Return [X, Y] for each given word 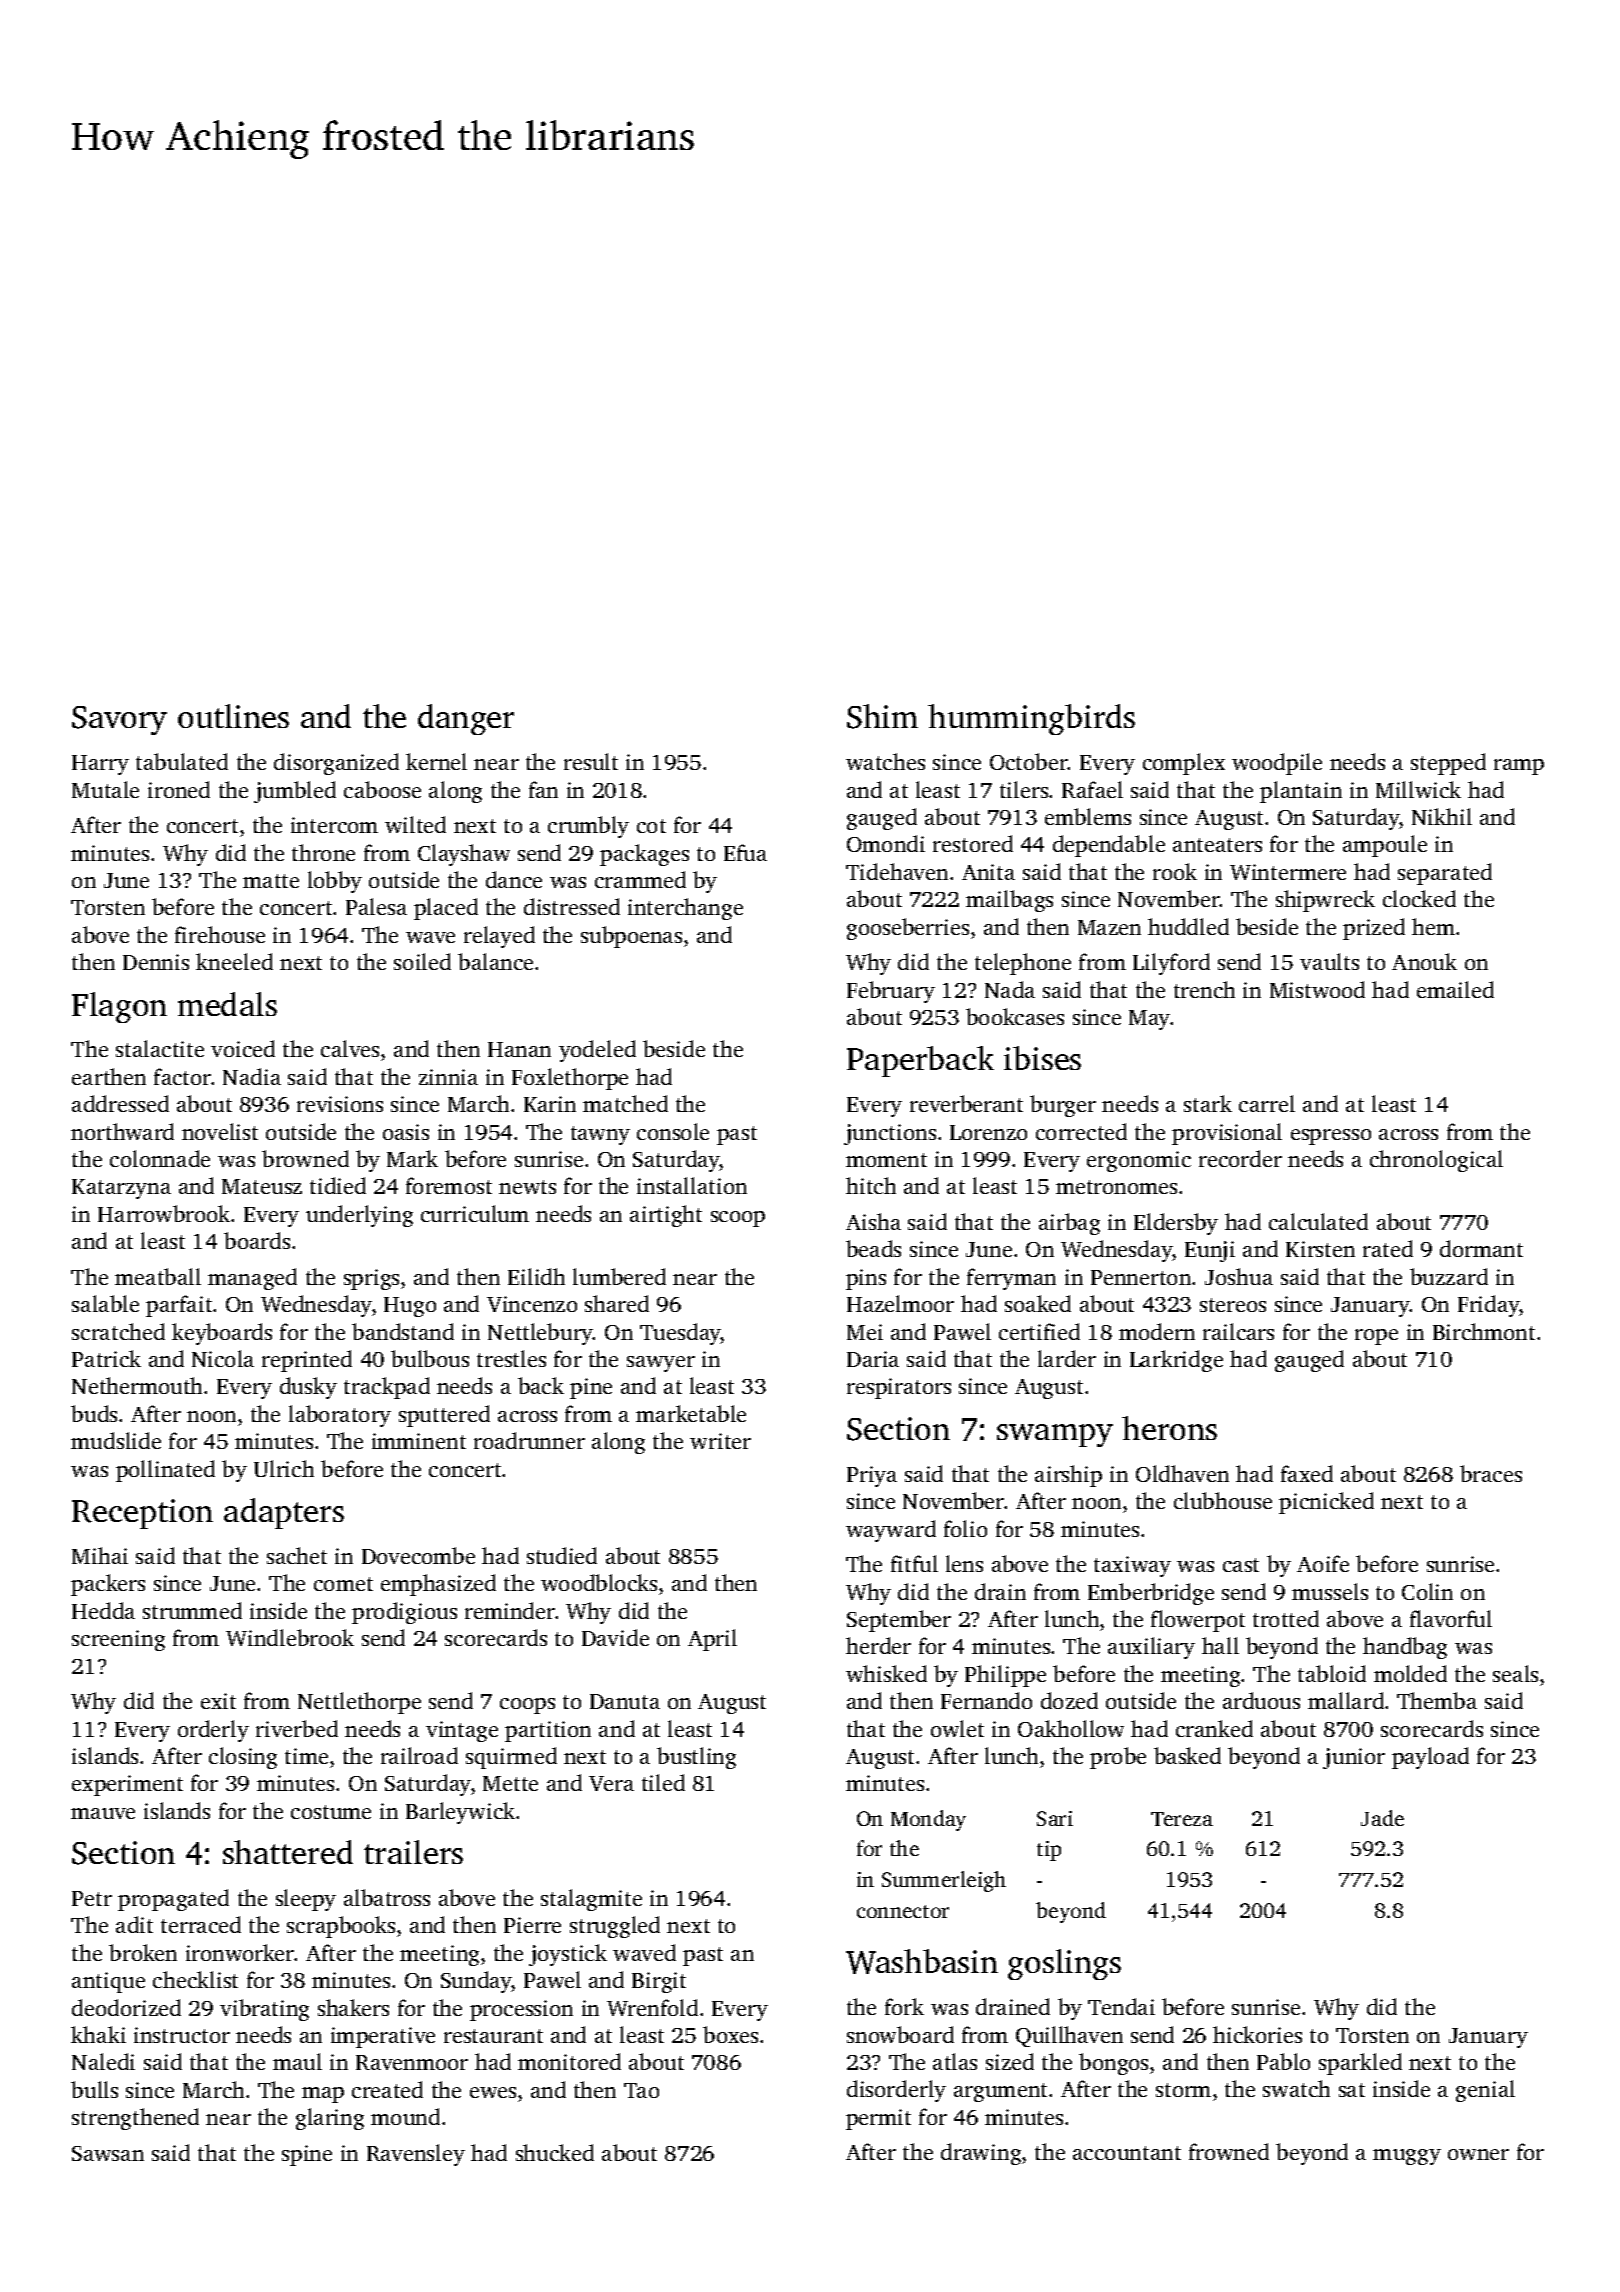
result [591, 761]
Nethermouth [137, 1385]
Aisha [873, 1221]
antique [108, 1982]
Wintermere [1288, 872]
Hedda [103, 1610]
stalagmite [591, 1900]
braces [1491, 1473]
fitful [914, 1563]
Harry [100, 765]
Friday [1488, 1306]
